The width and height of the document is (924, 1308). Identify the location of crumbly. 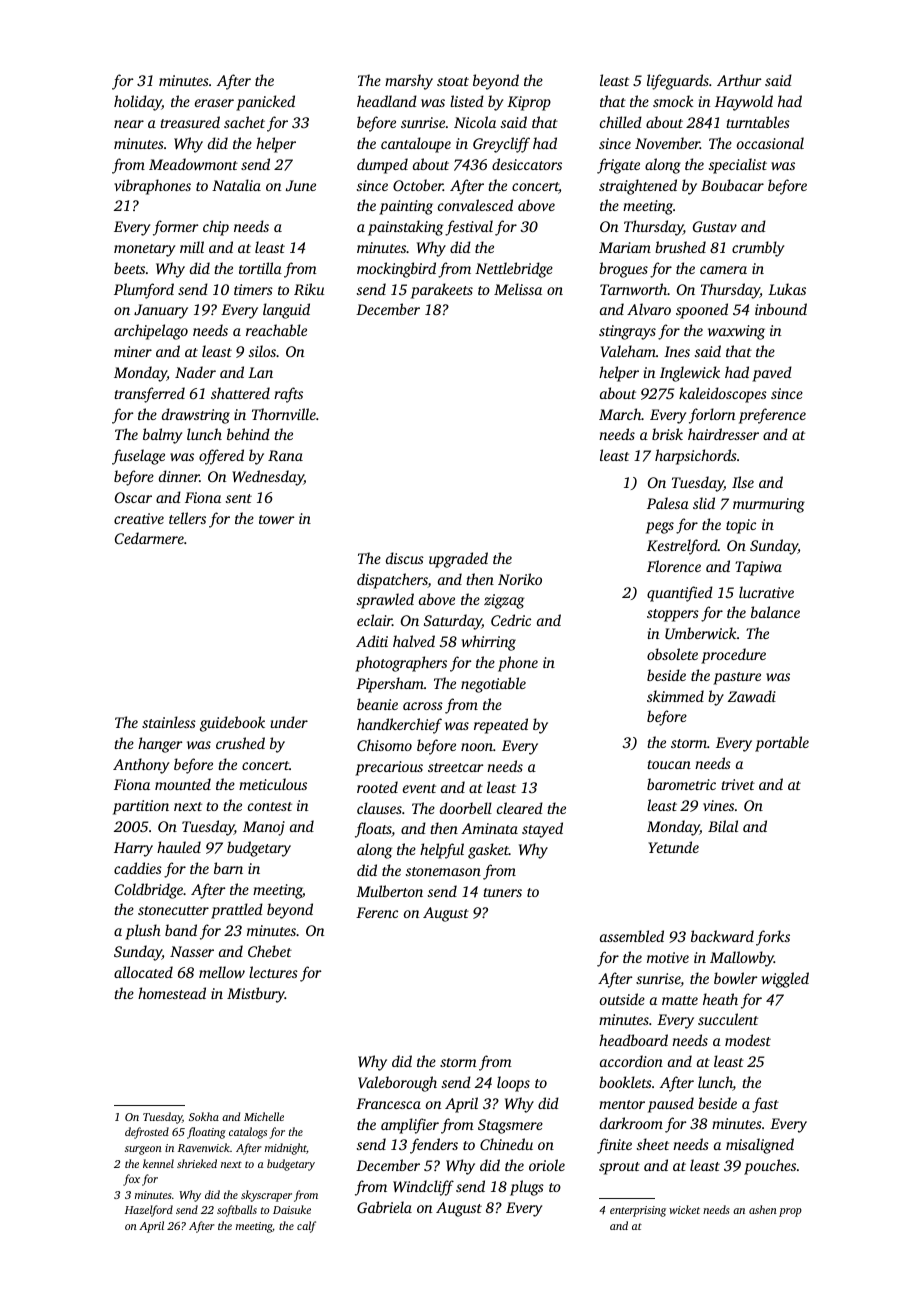
(758, 249).
